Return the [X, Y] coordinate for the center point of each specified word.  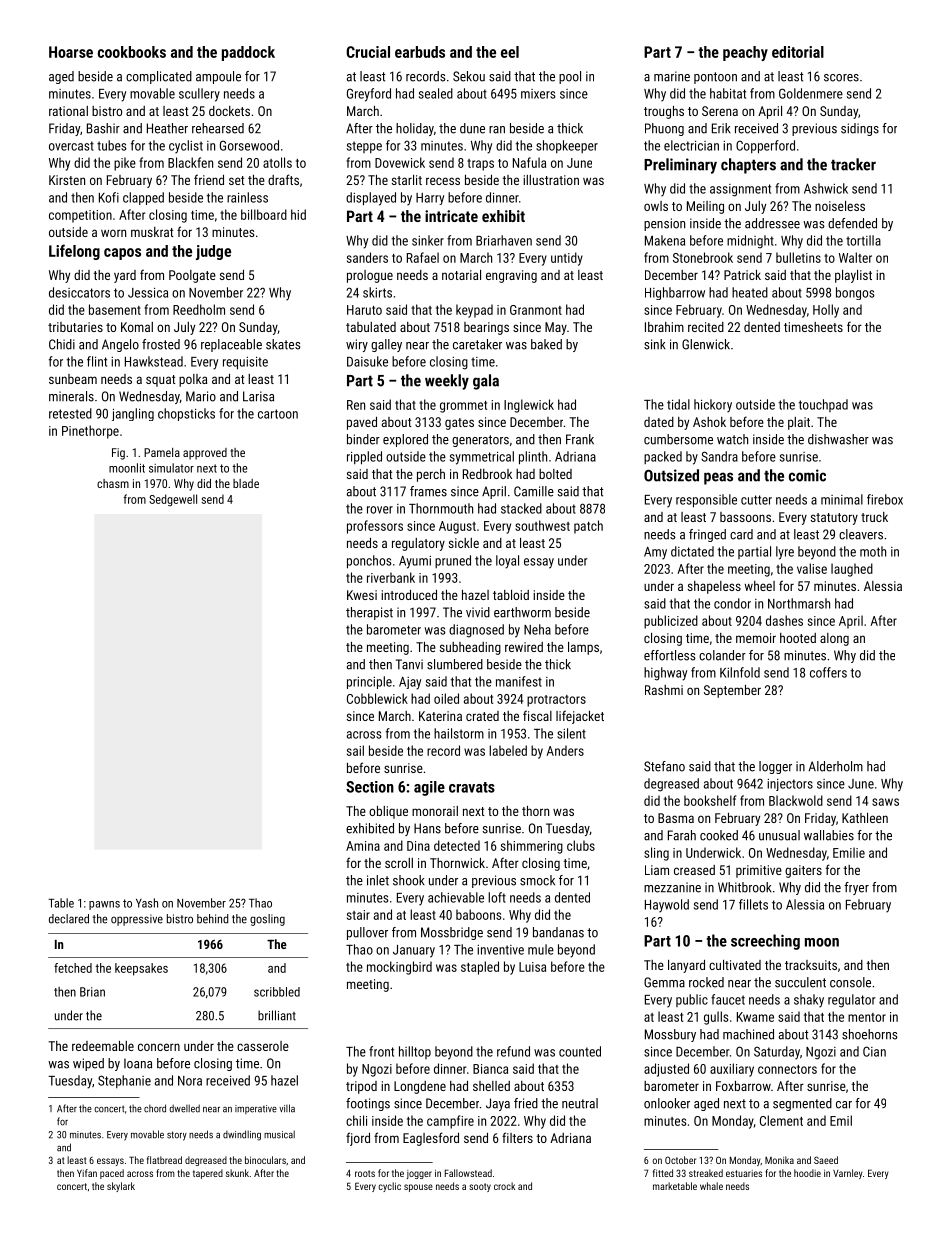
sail [355, 750]
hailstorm [459, 733]
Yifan [87, 1173]
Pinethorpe [90, 432]
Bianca [490, 1069]
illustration [551, 180]
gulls [716, 1018]
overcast [71, 146]
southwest [542, 525]
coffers [828, 672]
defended [852, 223]
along [834, 639]
